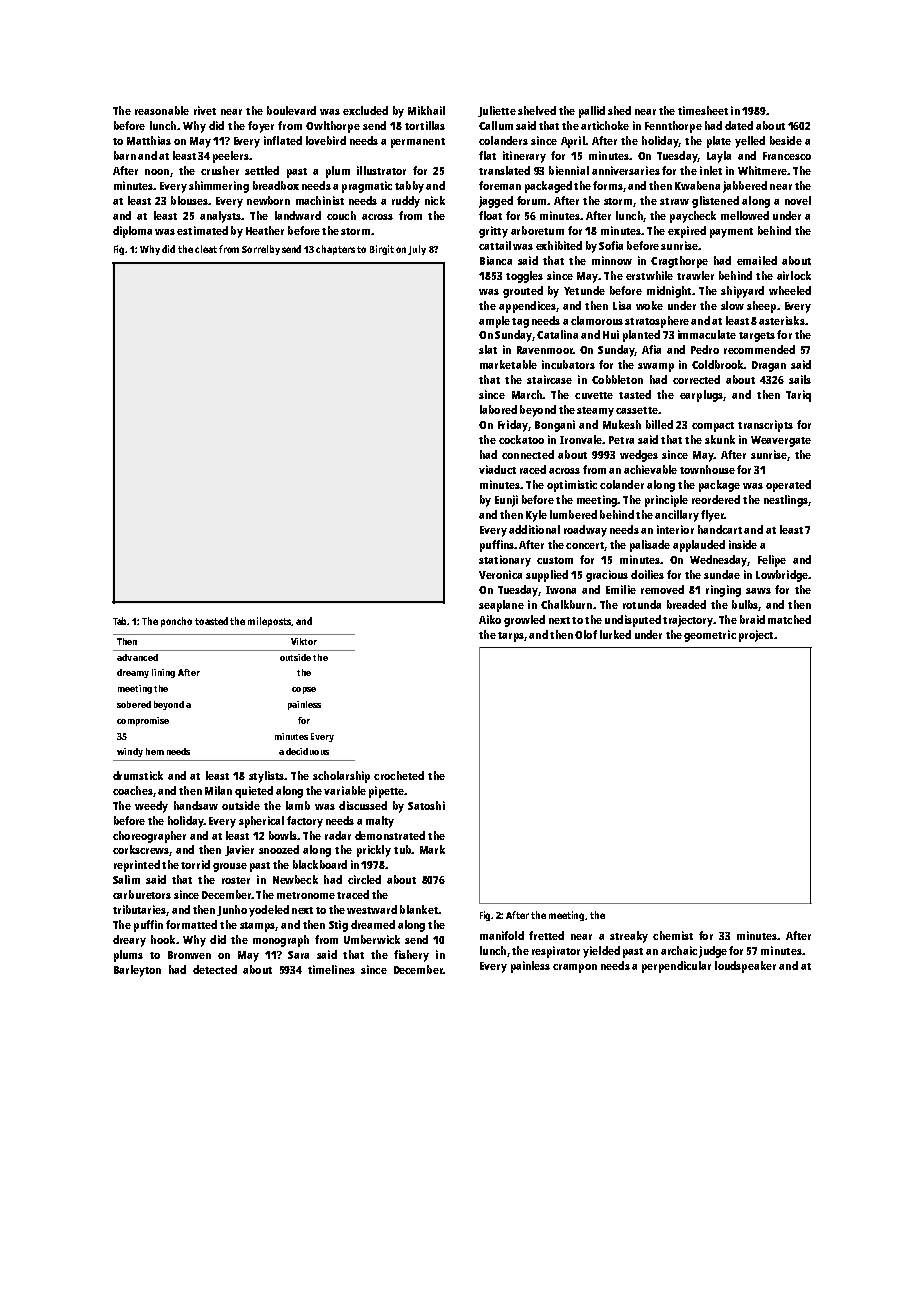  Describe the element at coordinates (592, 112) in the screenshot. I see `pallid` at that location.
